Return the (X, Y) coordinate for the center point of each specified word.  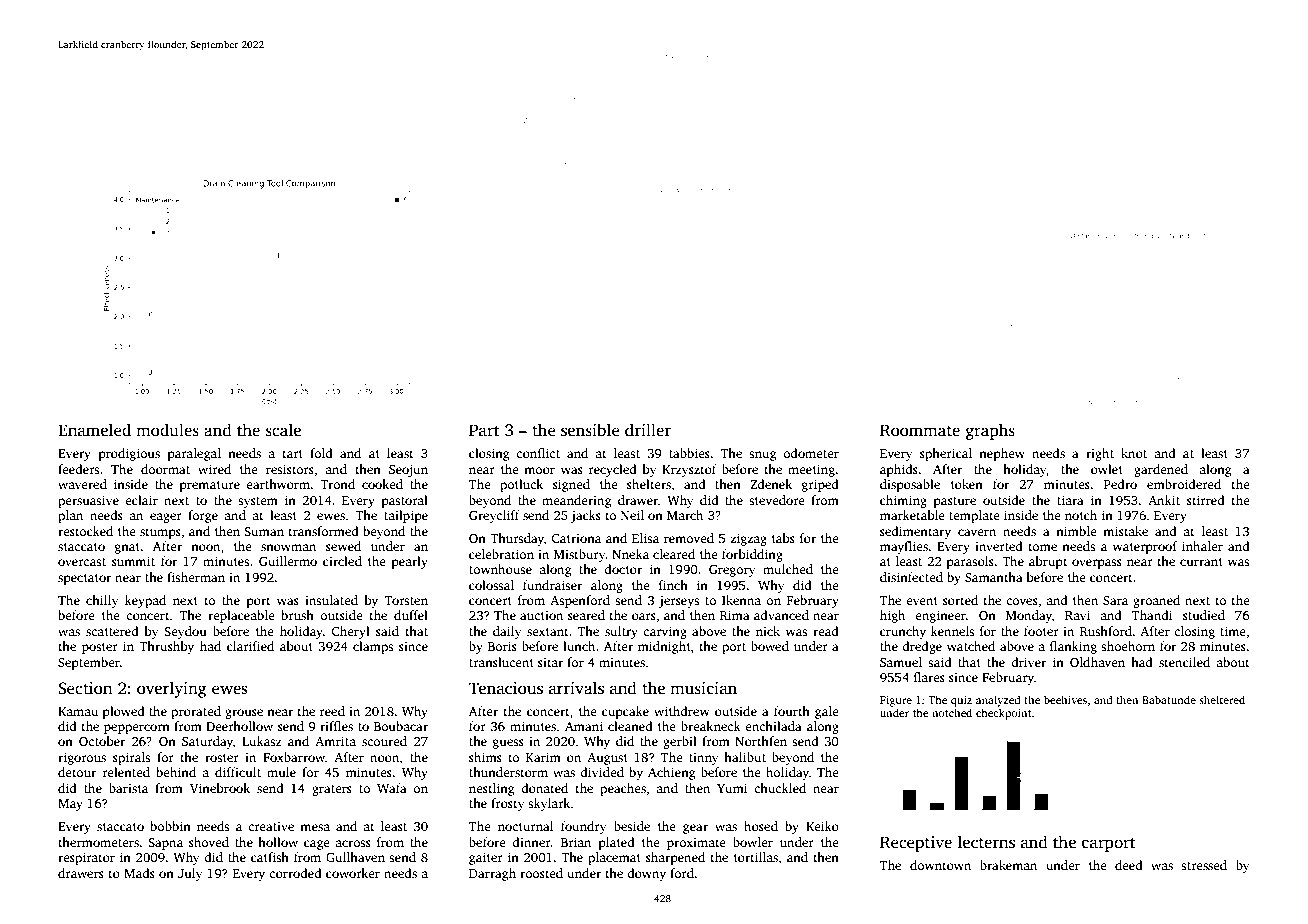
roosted (541, 873)
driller (648, 430)
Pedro (1120, 484)
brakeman (1008, 865)
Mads (139, 873)
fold (321, 453)
